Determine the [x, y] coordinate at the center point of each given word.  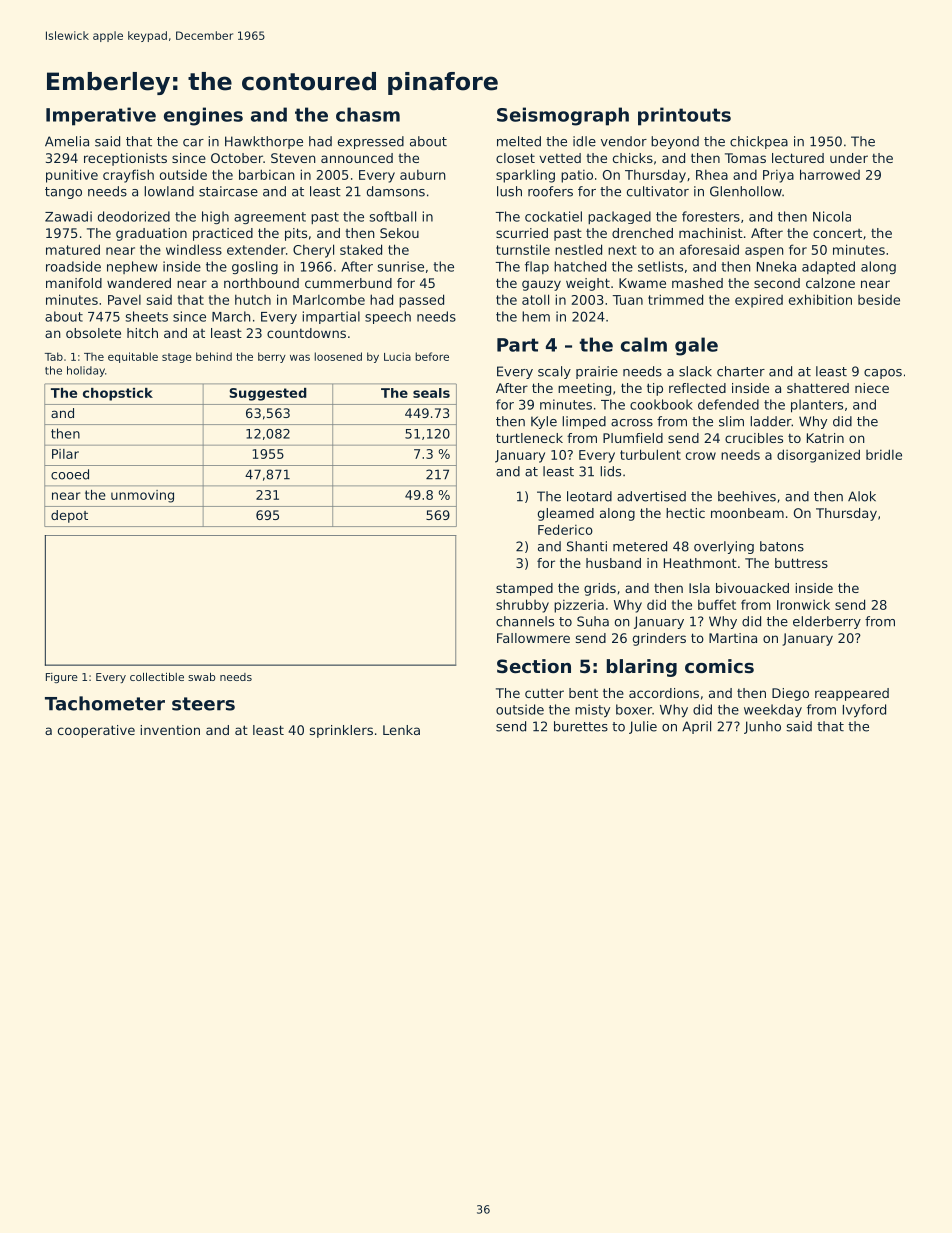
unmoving [142, 496]
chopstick [118, 394]
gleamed [566, 514]
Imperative [101, 116]
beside [879, 299]
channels [525, 621]
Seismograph [563, 116]
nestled [578, 249]
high [215, 217]
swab [201, 677]
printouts [684, 116]
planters [817, 406]
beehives [747, 496]
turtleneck [529, 438]
